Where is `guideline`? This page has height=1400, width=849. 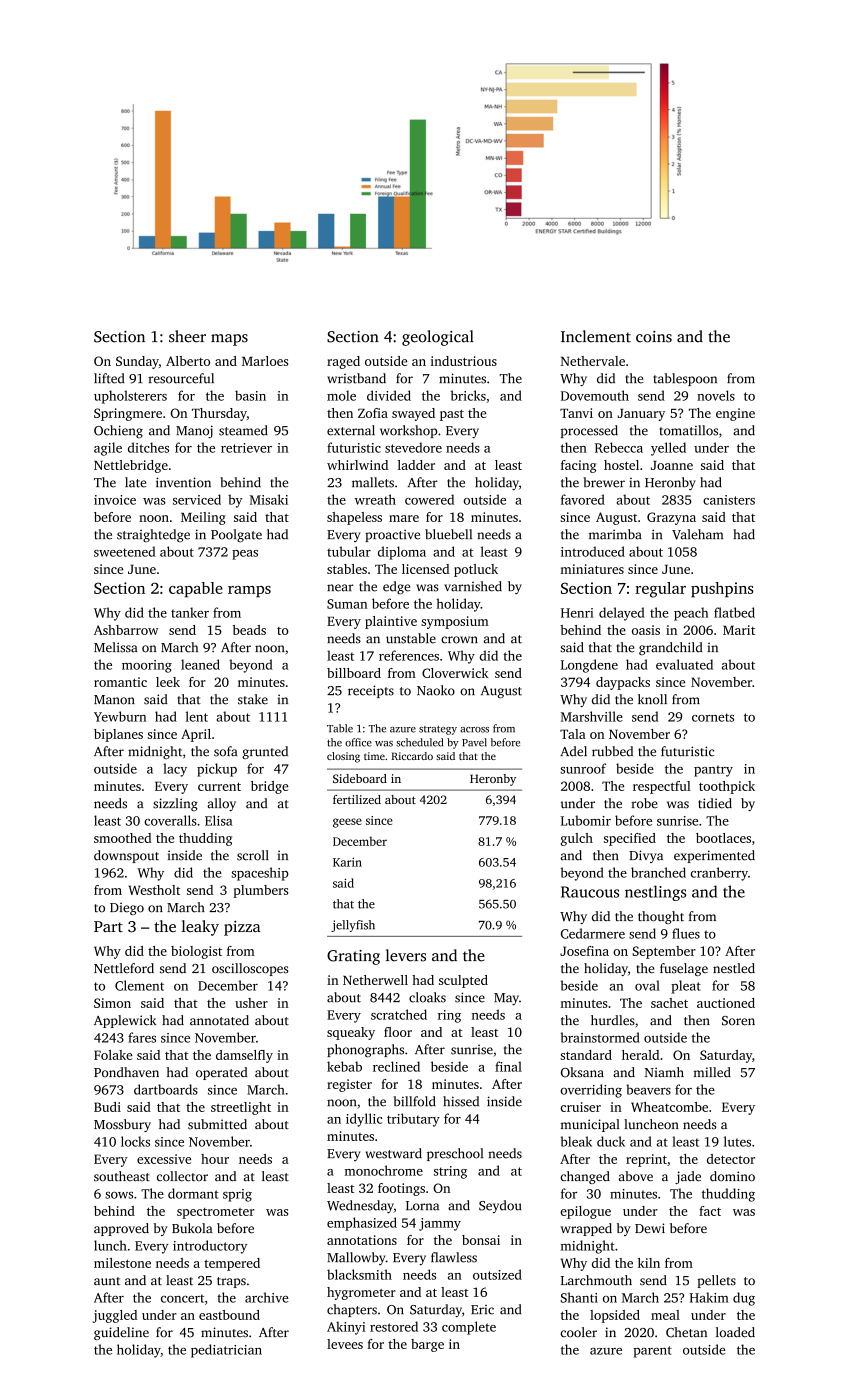 guideline is located at coordinates (121, 1333).
